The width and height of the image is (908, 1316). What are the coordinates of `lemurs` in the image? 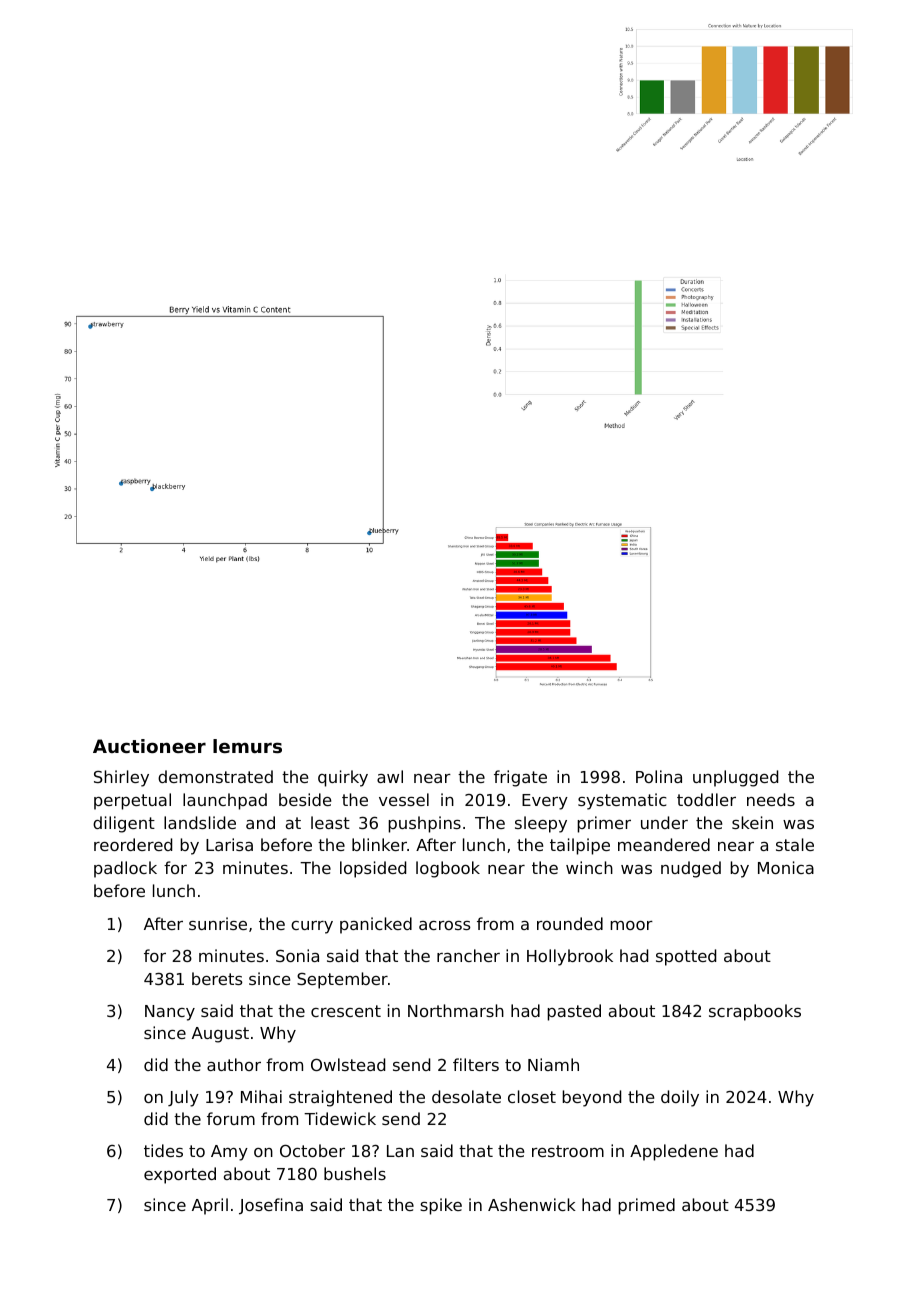 It's located at (247, 746).
